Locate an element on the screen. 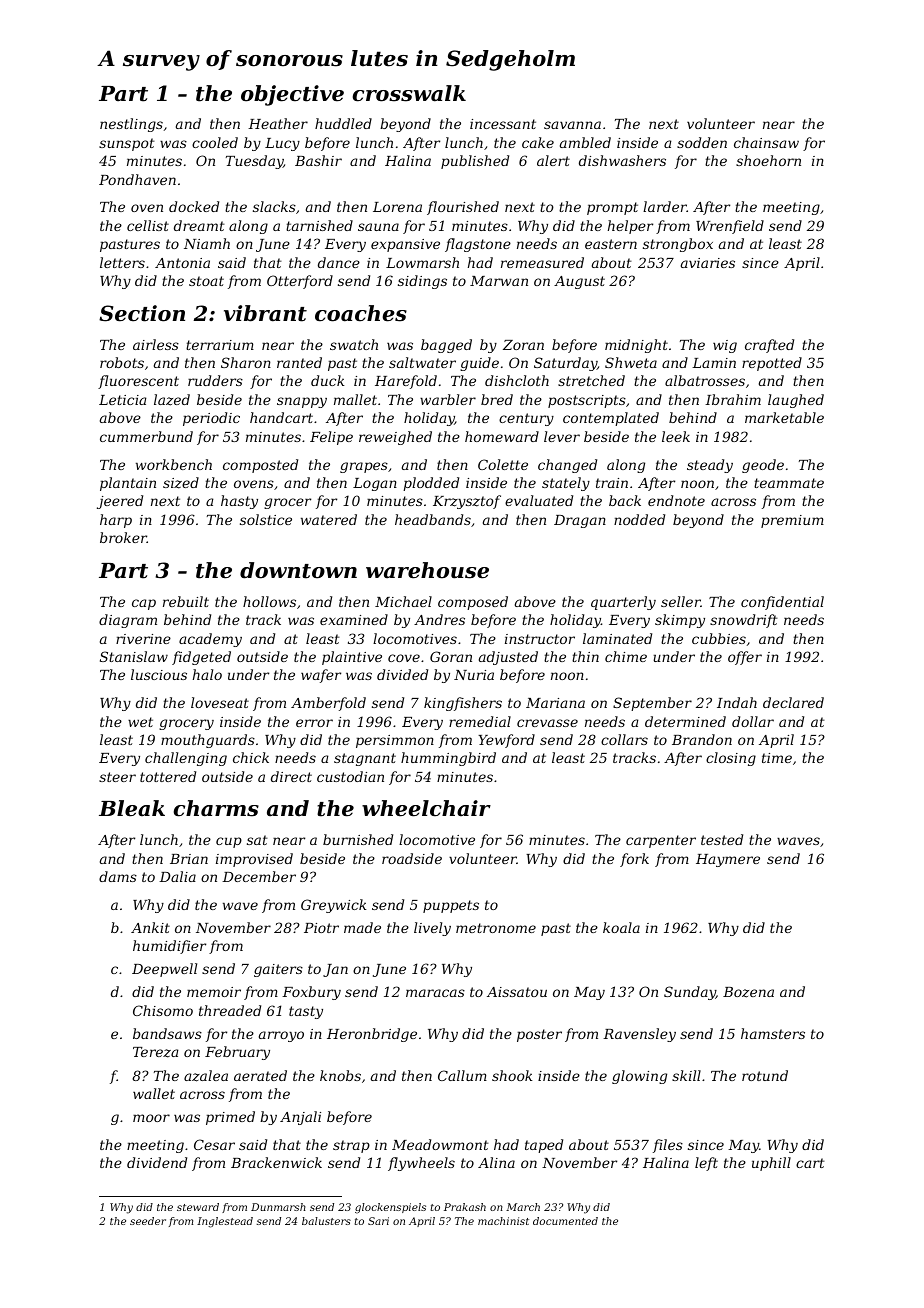  terrarium is located at coordinates (220, 345).
